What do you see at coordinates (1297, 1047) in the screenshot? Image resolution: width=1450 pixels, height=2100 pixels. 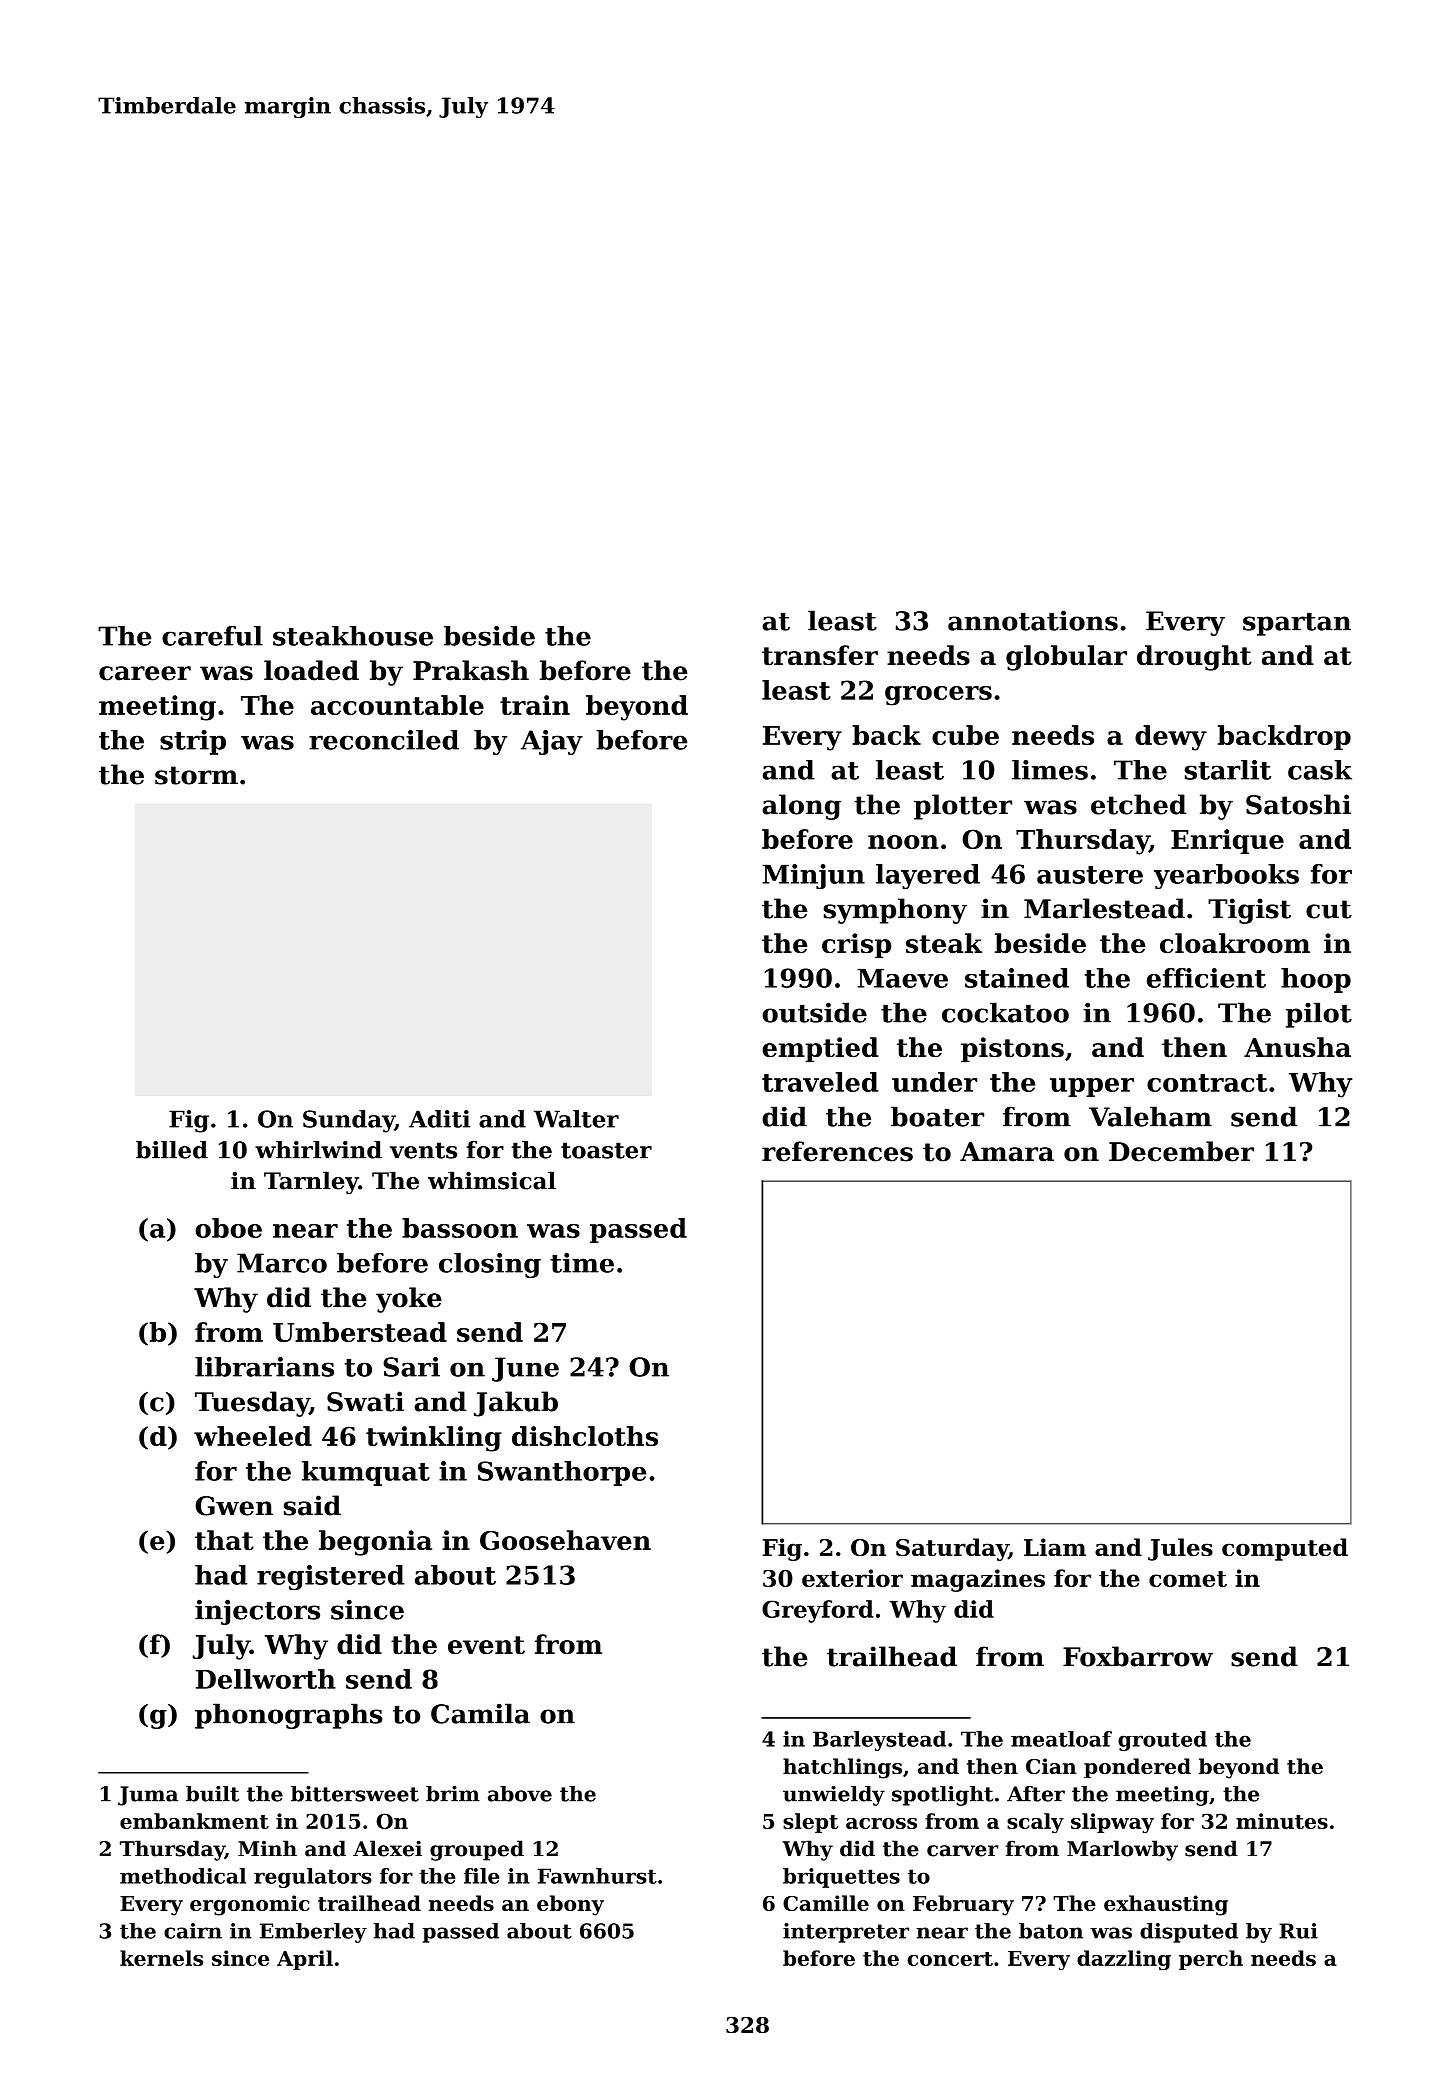 I see `Anusha` at bounding box center [1297, 1047].
